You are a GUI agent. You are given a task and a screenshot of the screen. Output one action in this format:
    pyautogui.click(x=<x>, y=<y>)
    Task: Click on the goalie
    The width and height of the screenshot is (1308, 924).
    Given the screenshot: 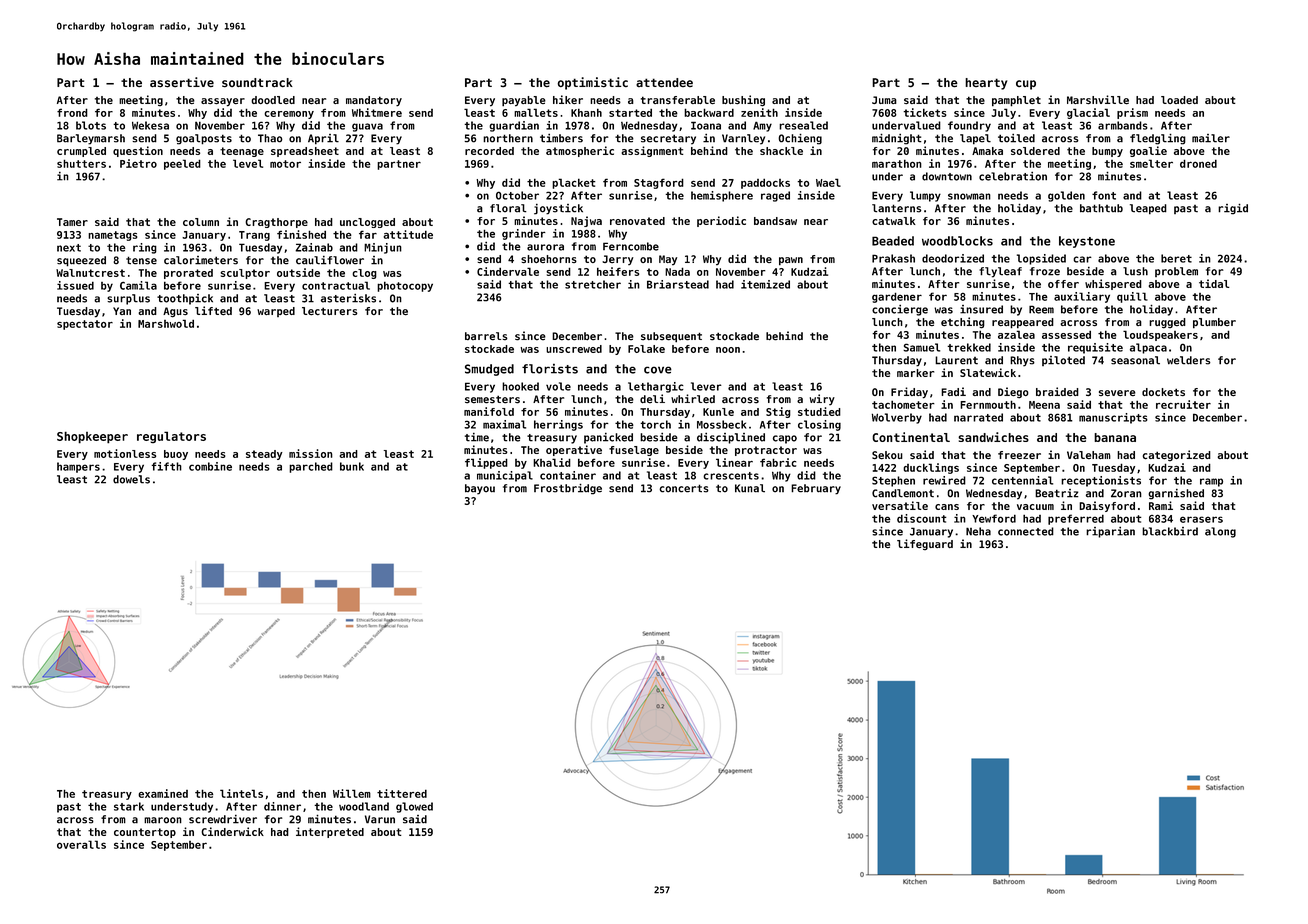 What is the action you would take?
    pyautogui.click(x=1148, y=151)
